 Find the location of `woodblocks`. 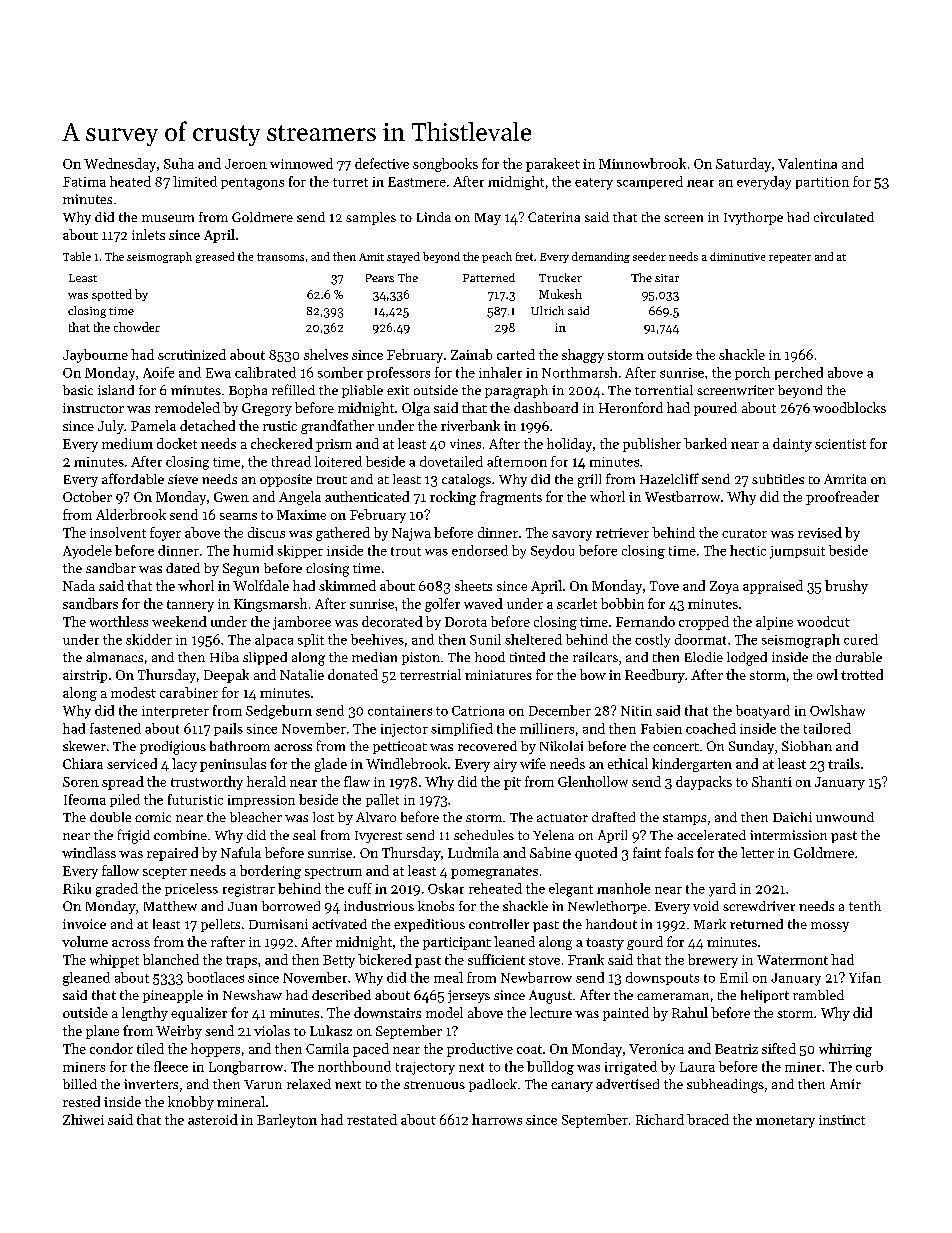

woodblocks is located at coordinates (849, 407).
